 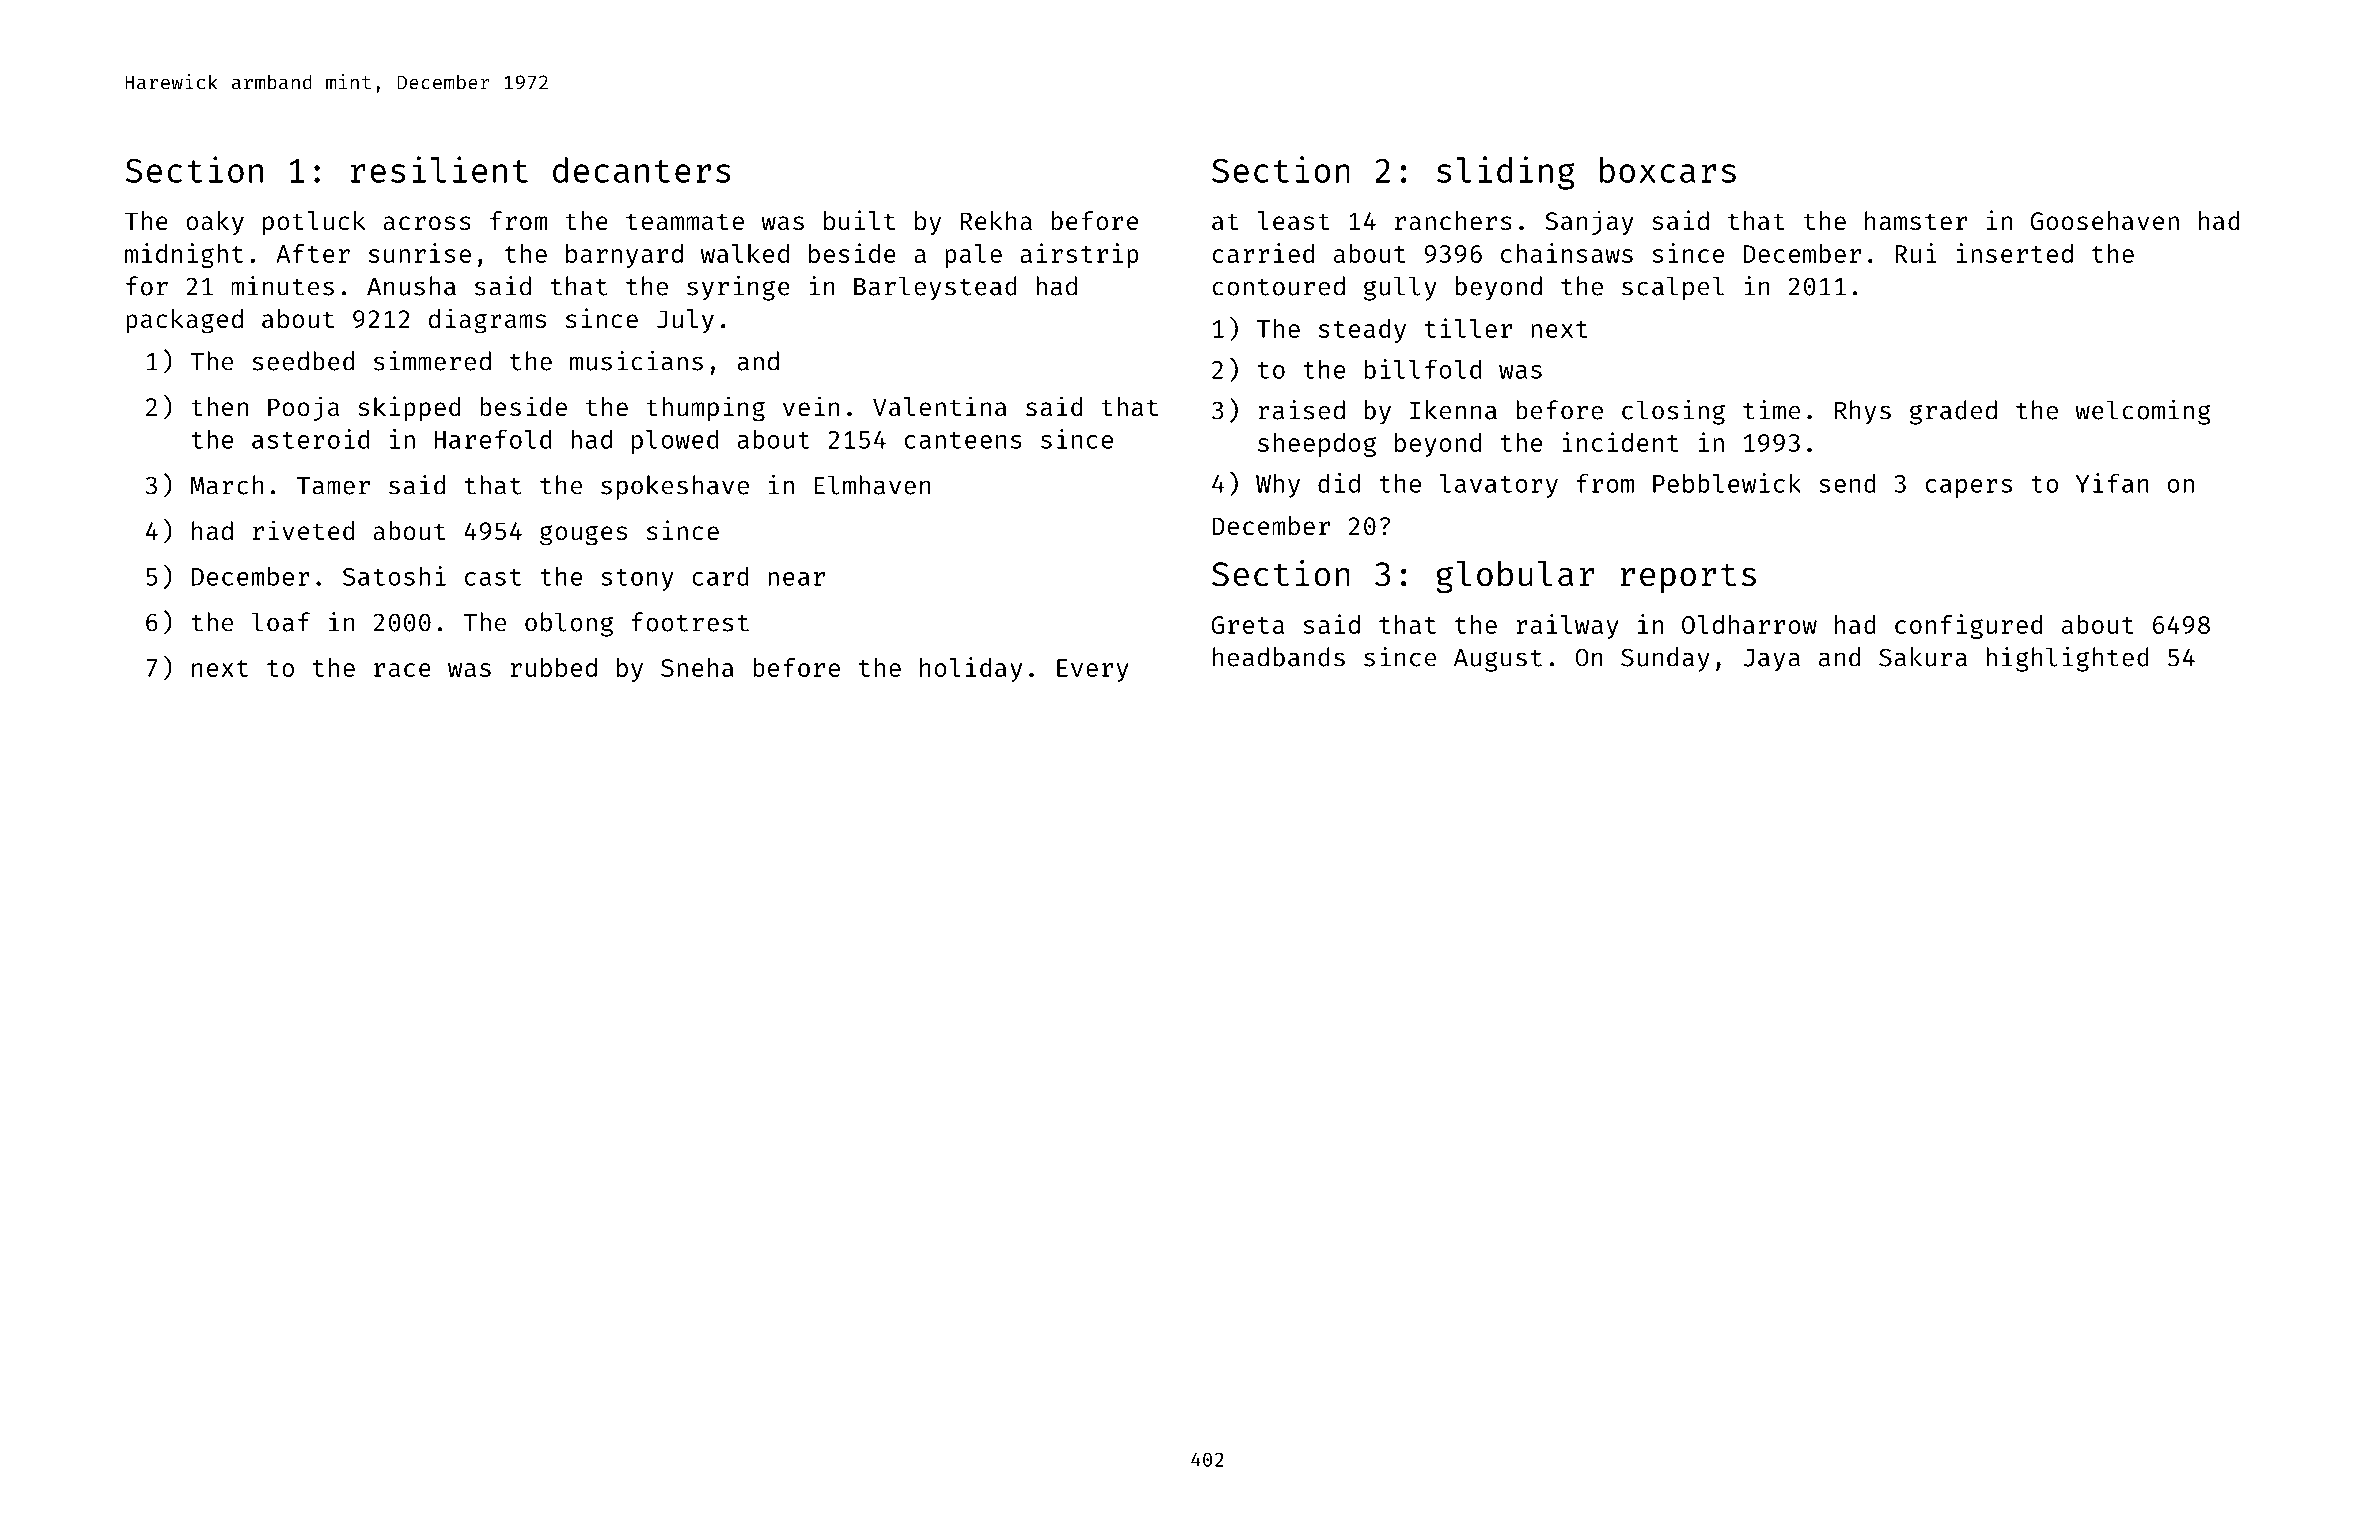 I want to click on loaf, so click(x=281, y=622).
